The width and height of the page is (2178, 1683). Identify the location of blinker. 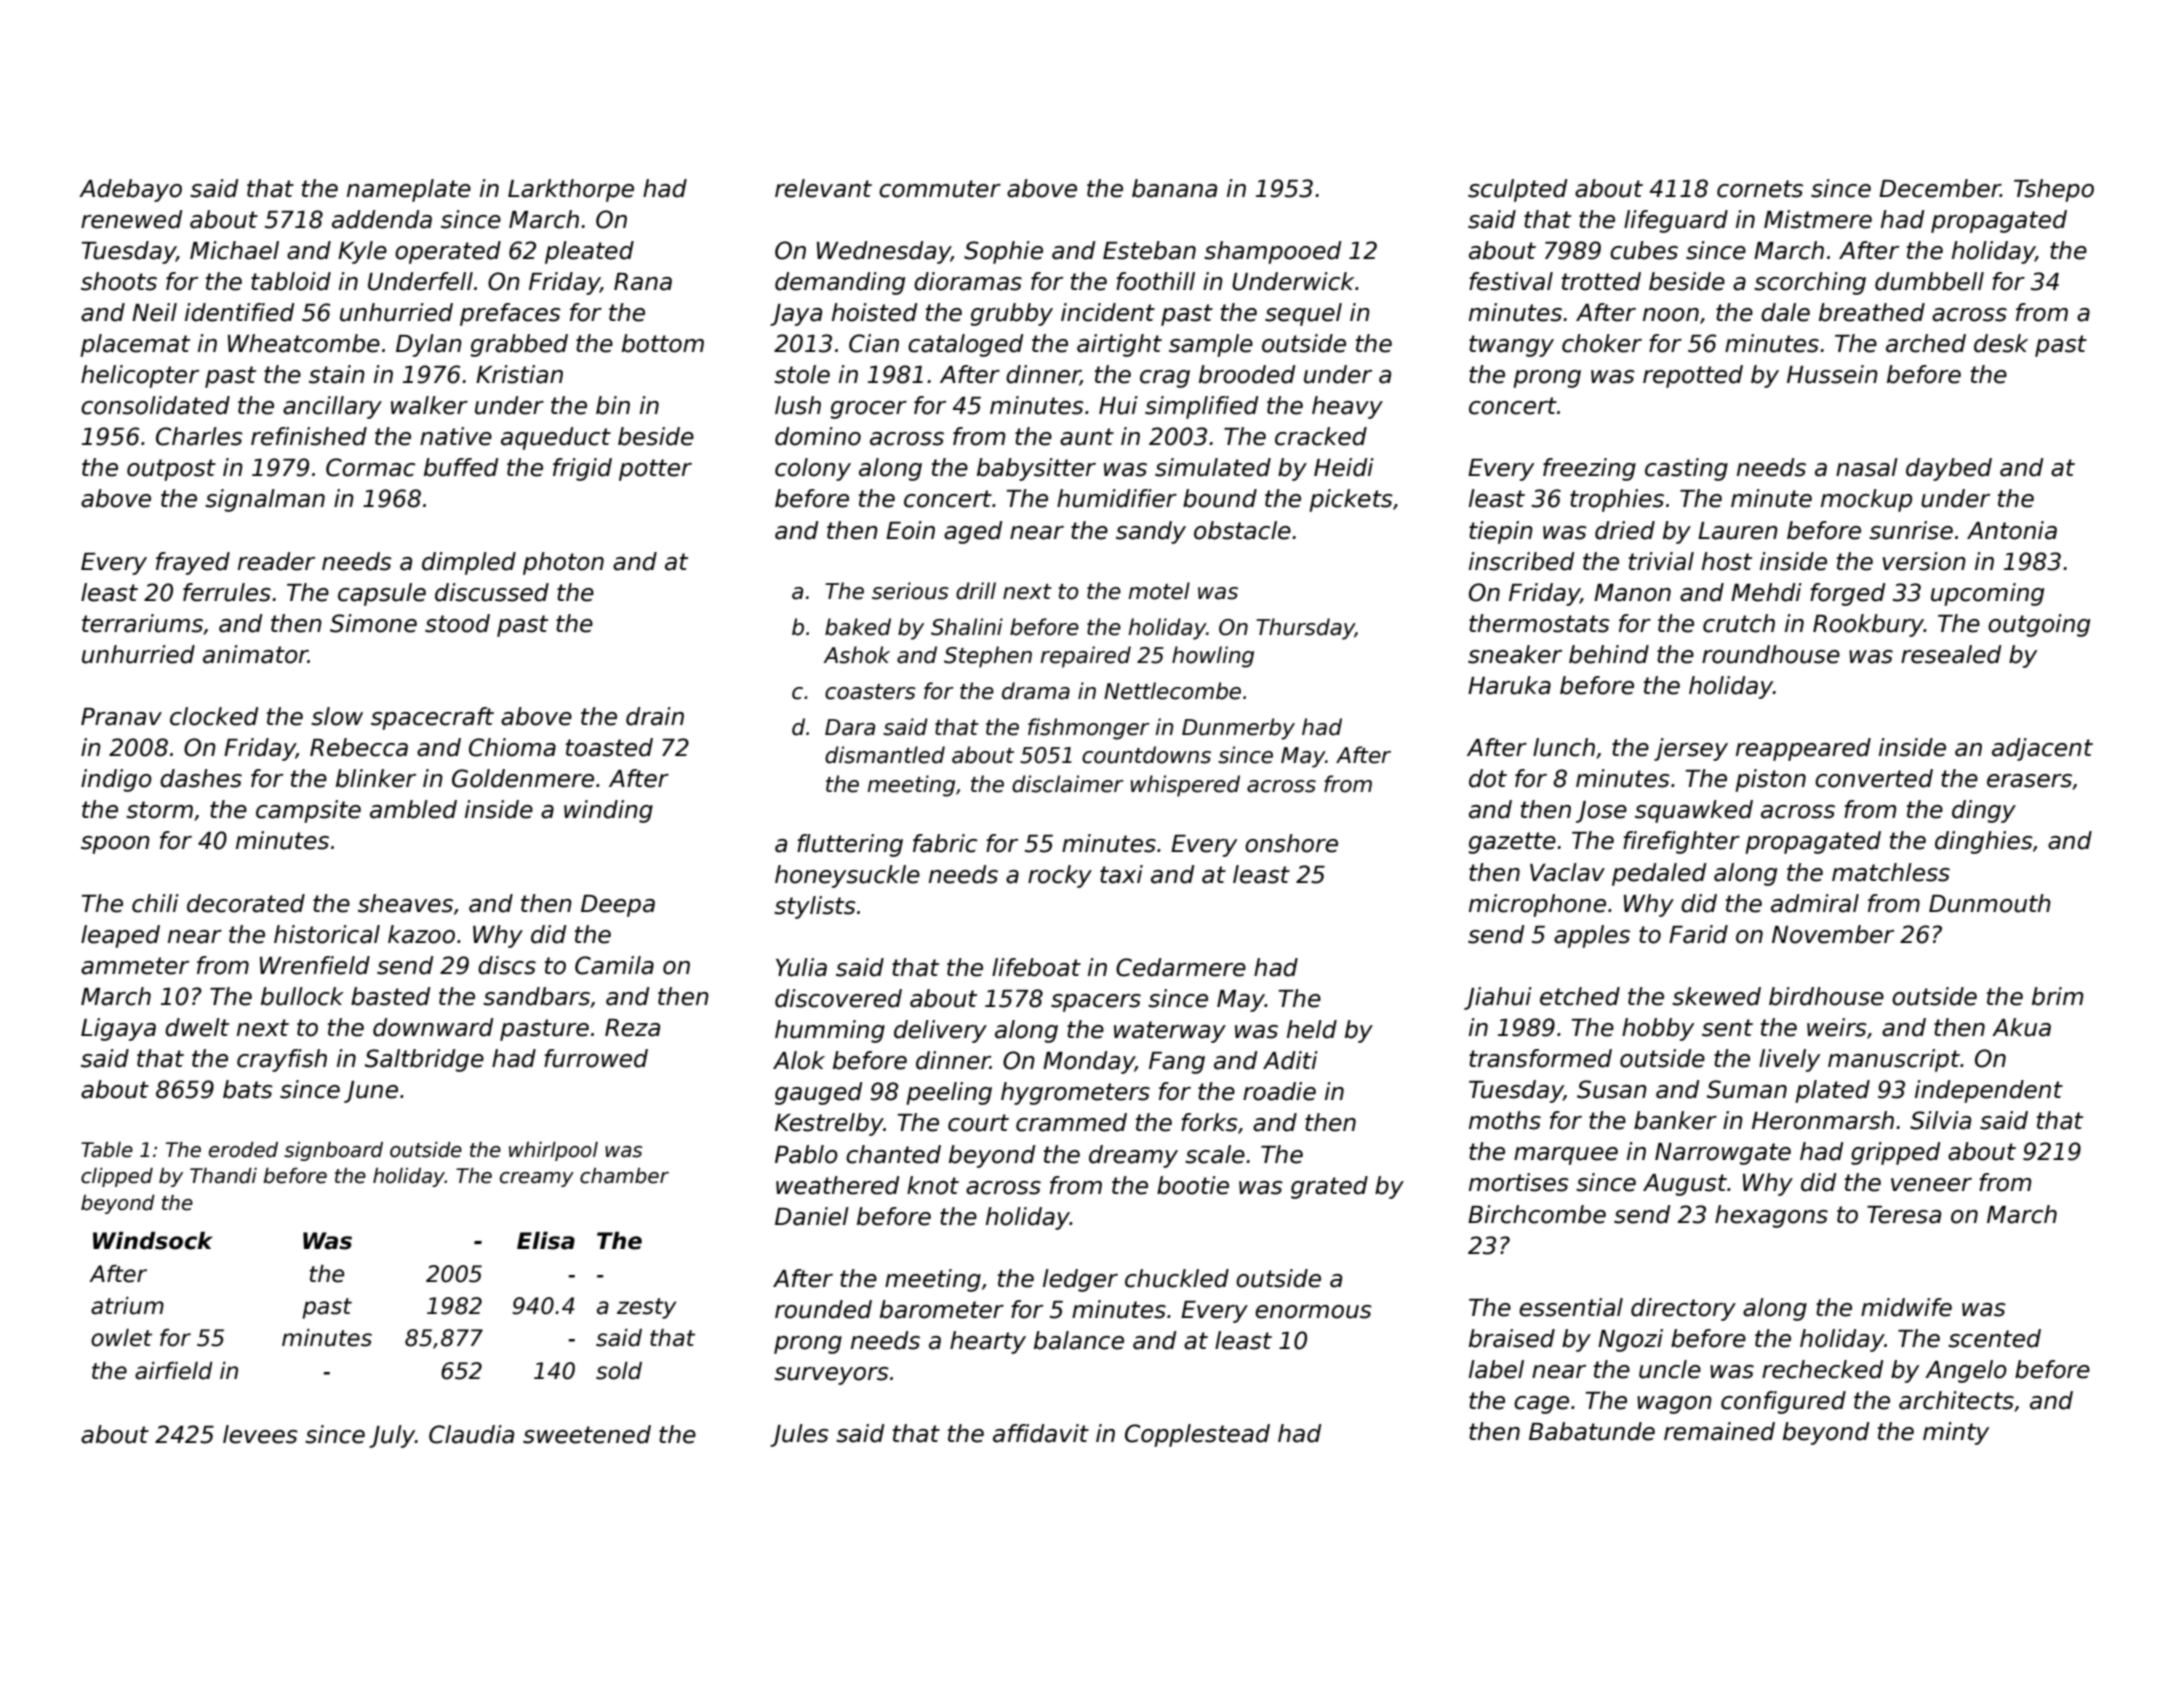
(376, 778).
